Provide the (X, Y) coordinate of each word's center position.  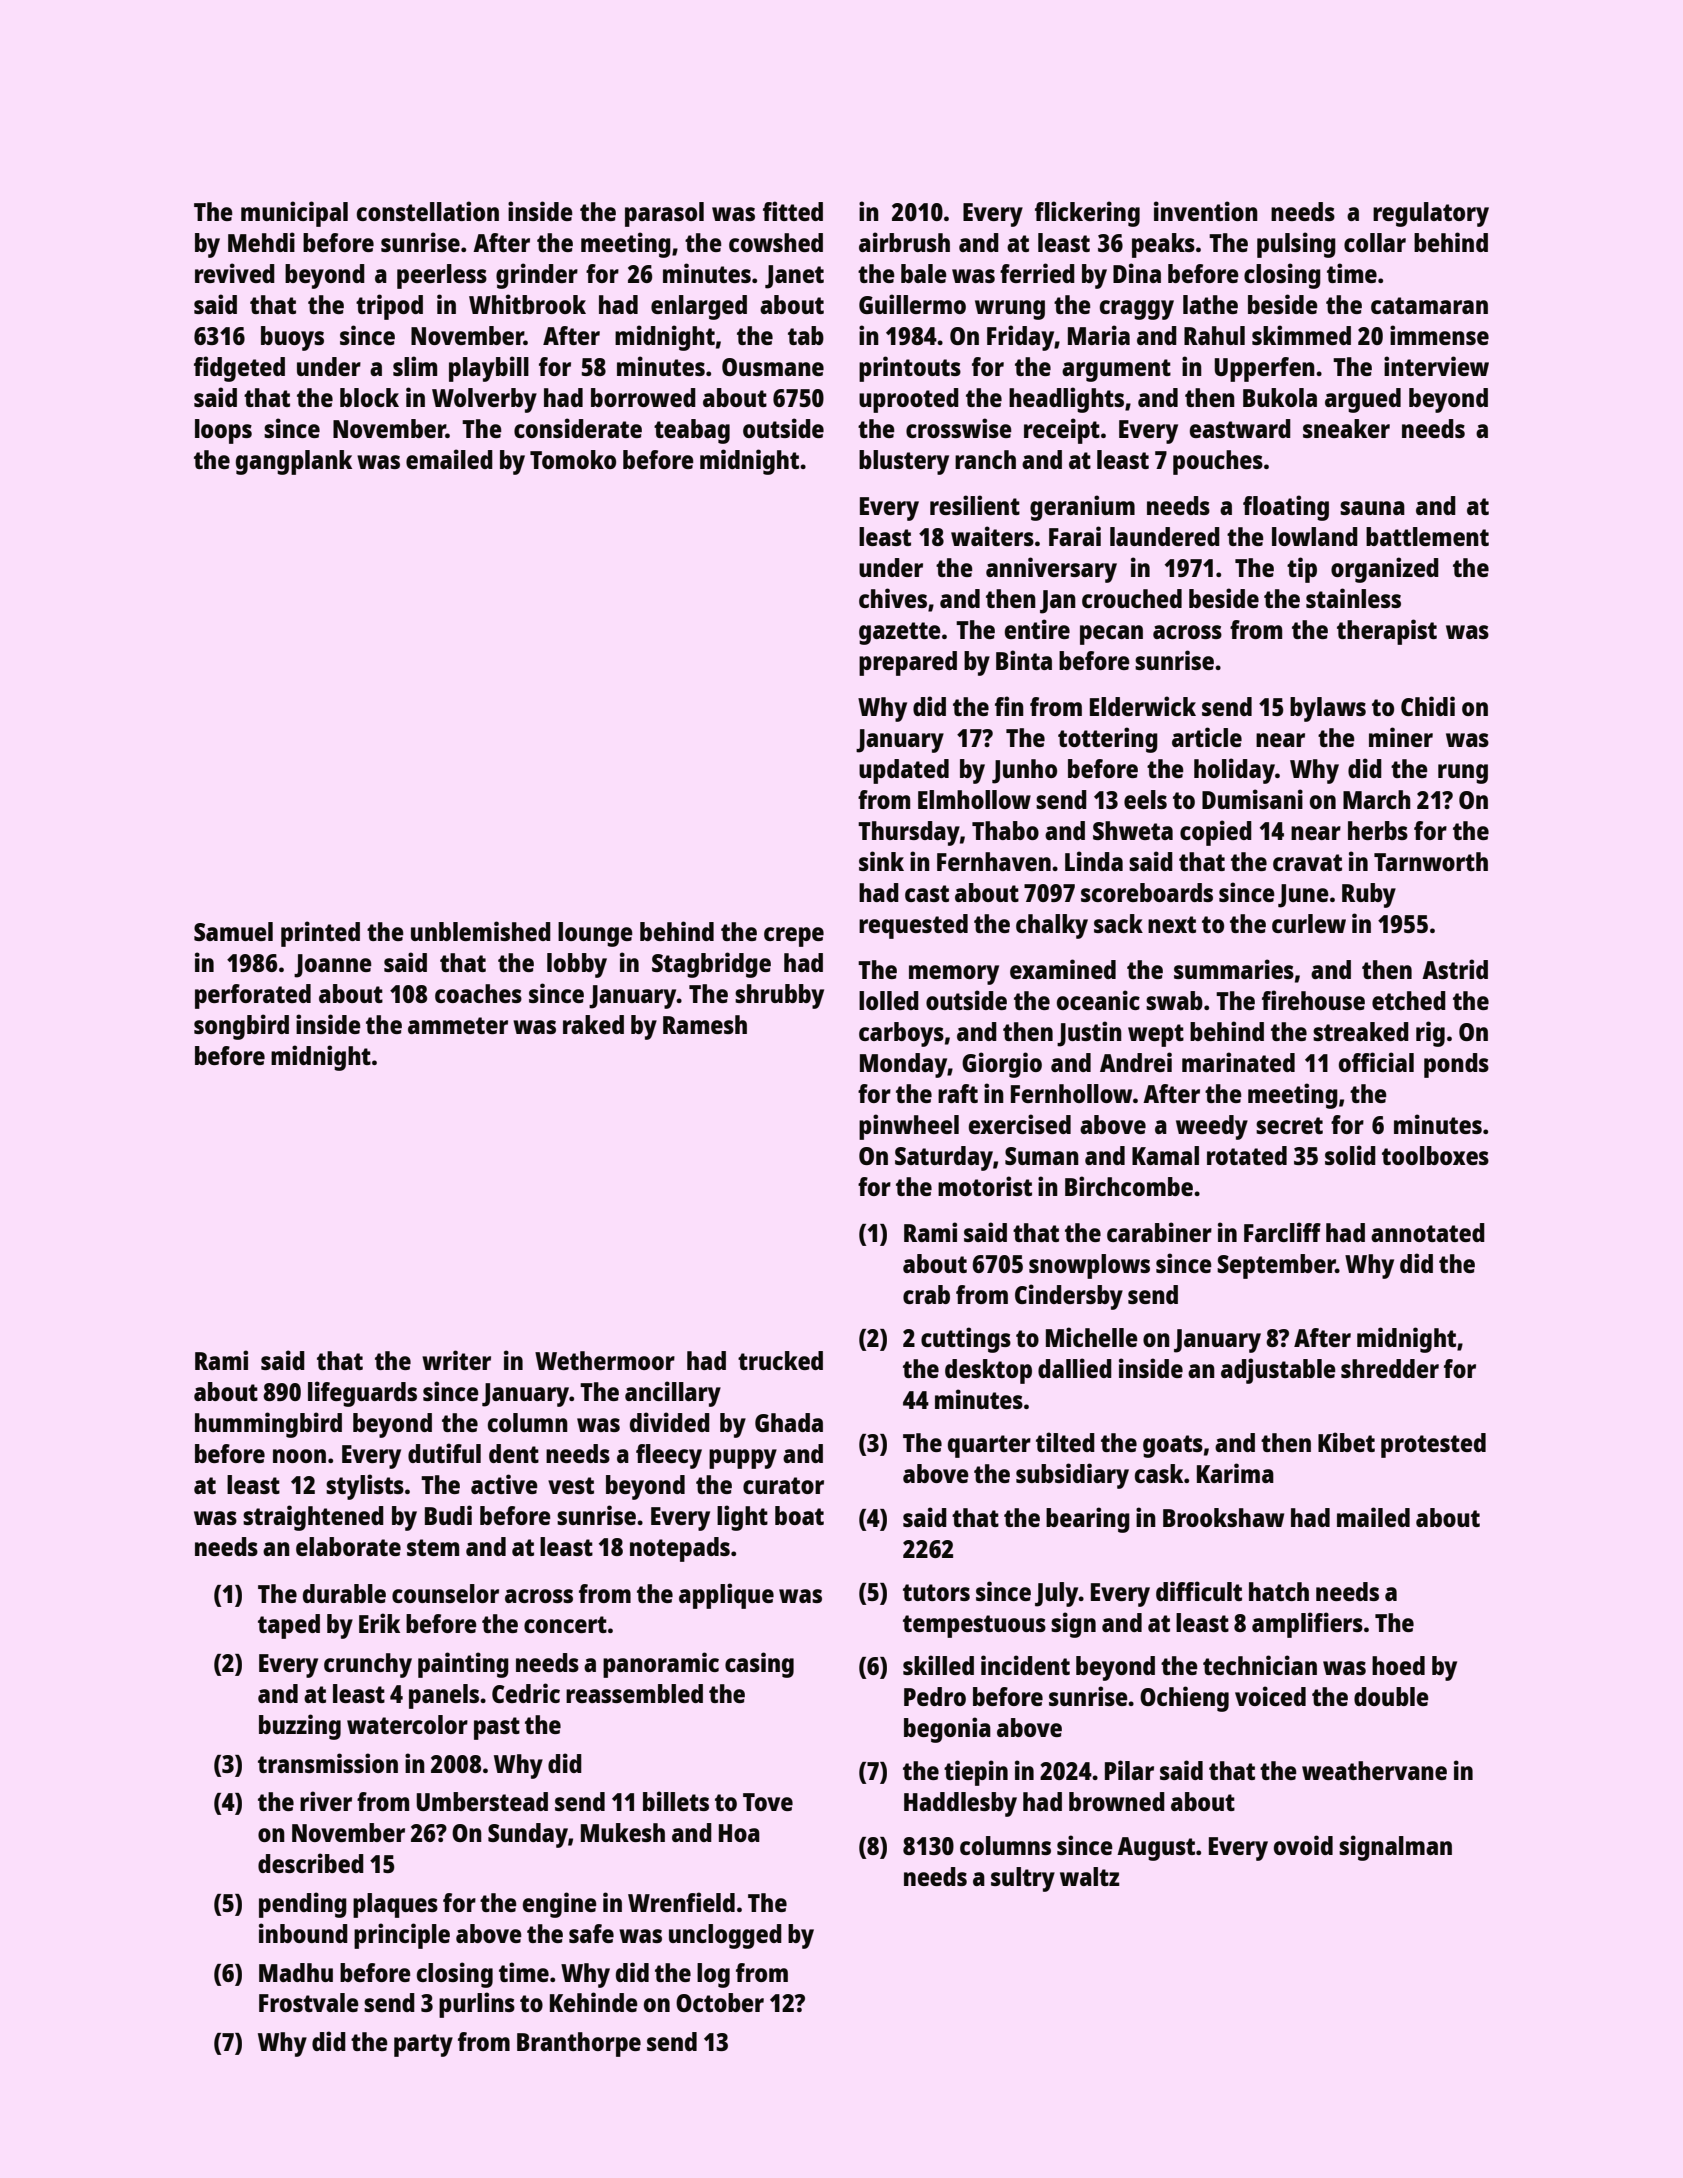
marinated (1238, 1062)
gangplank (294, 462)
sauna (1372, 508)
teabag (692, 431)
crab (926, 1294)
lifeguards (362, 1394)
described (311, 1863)
